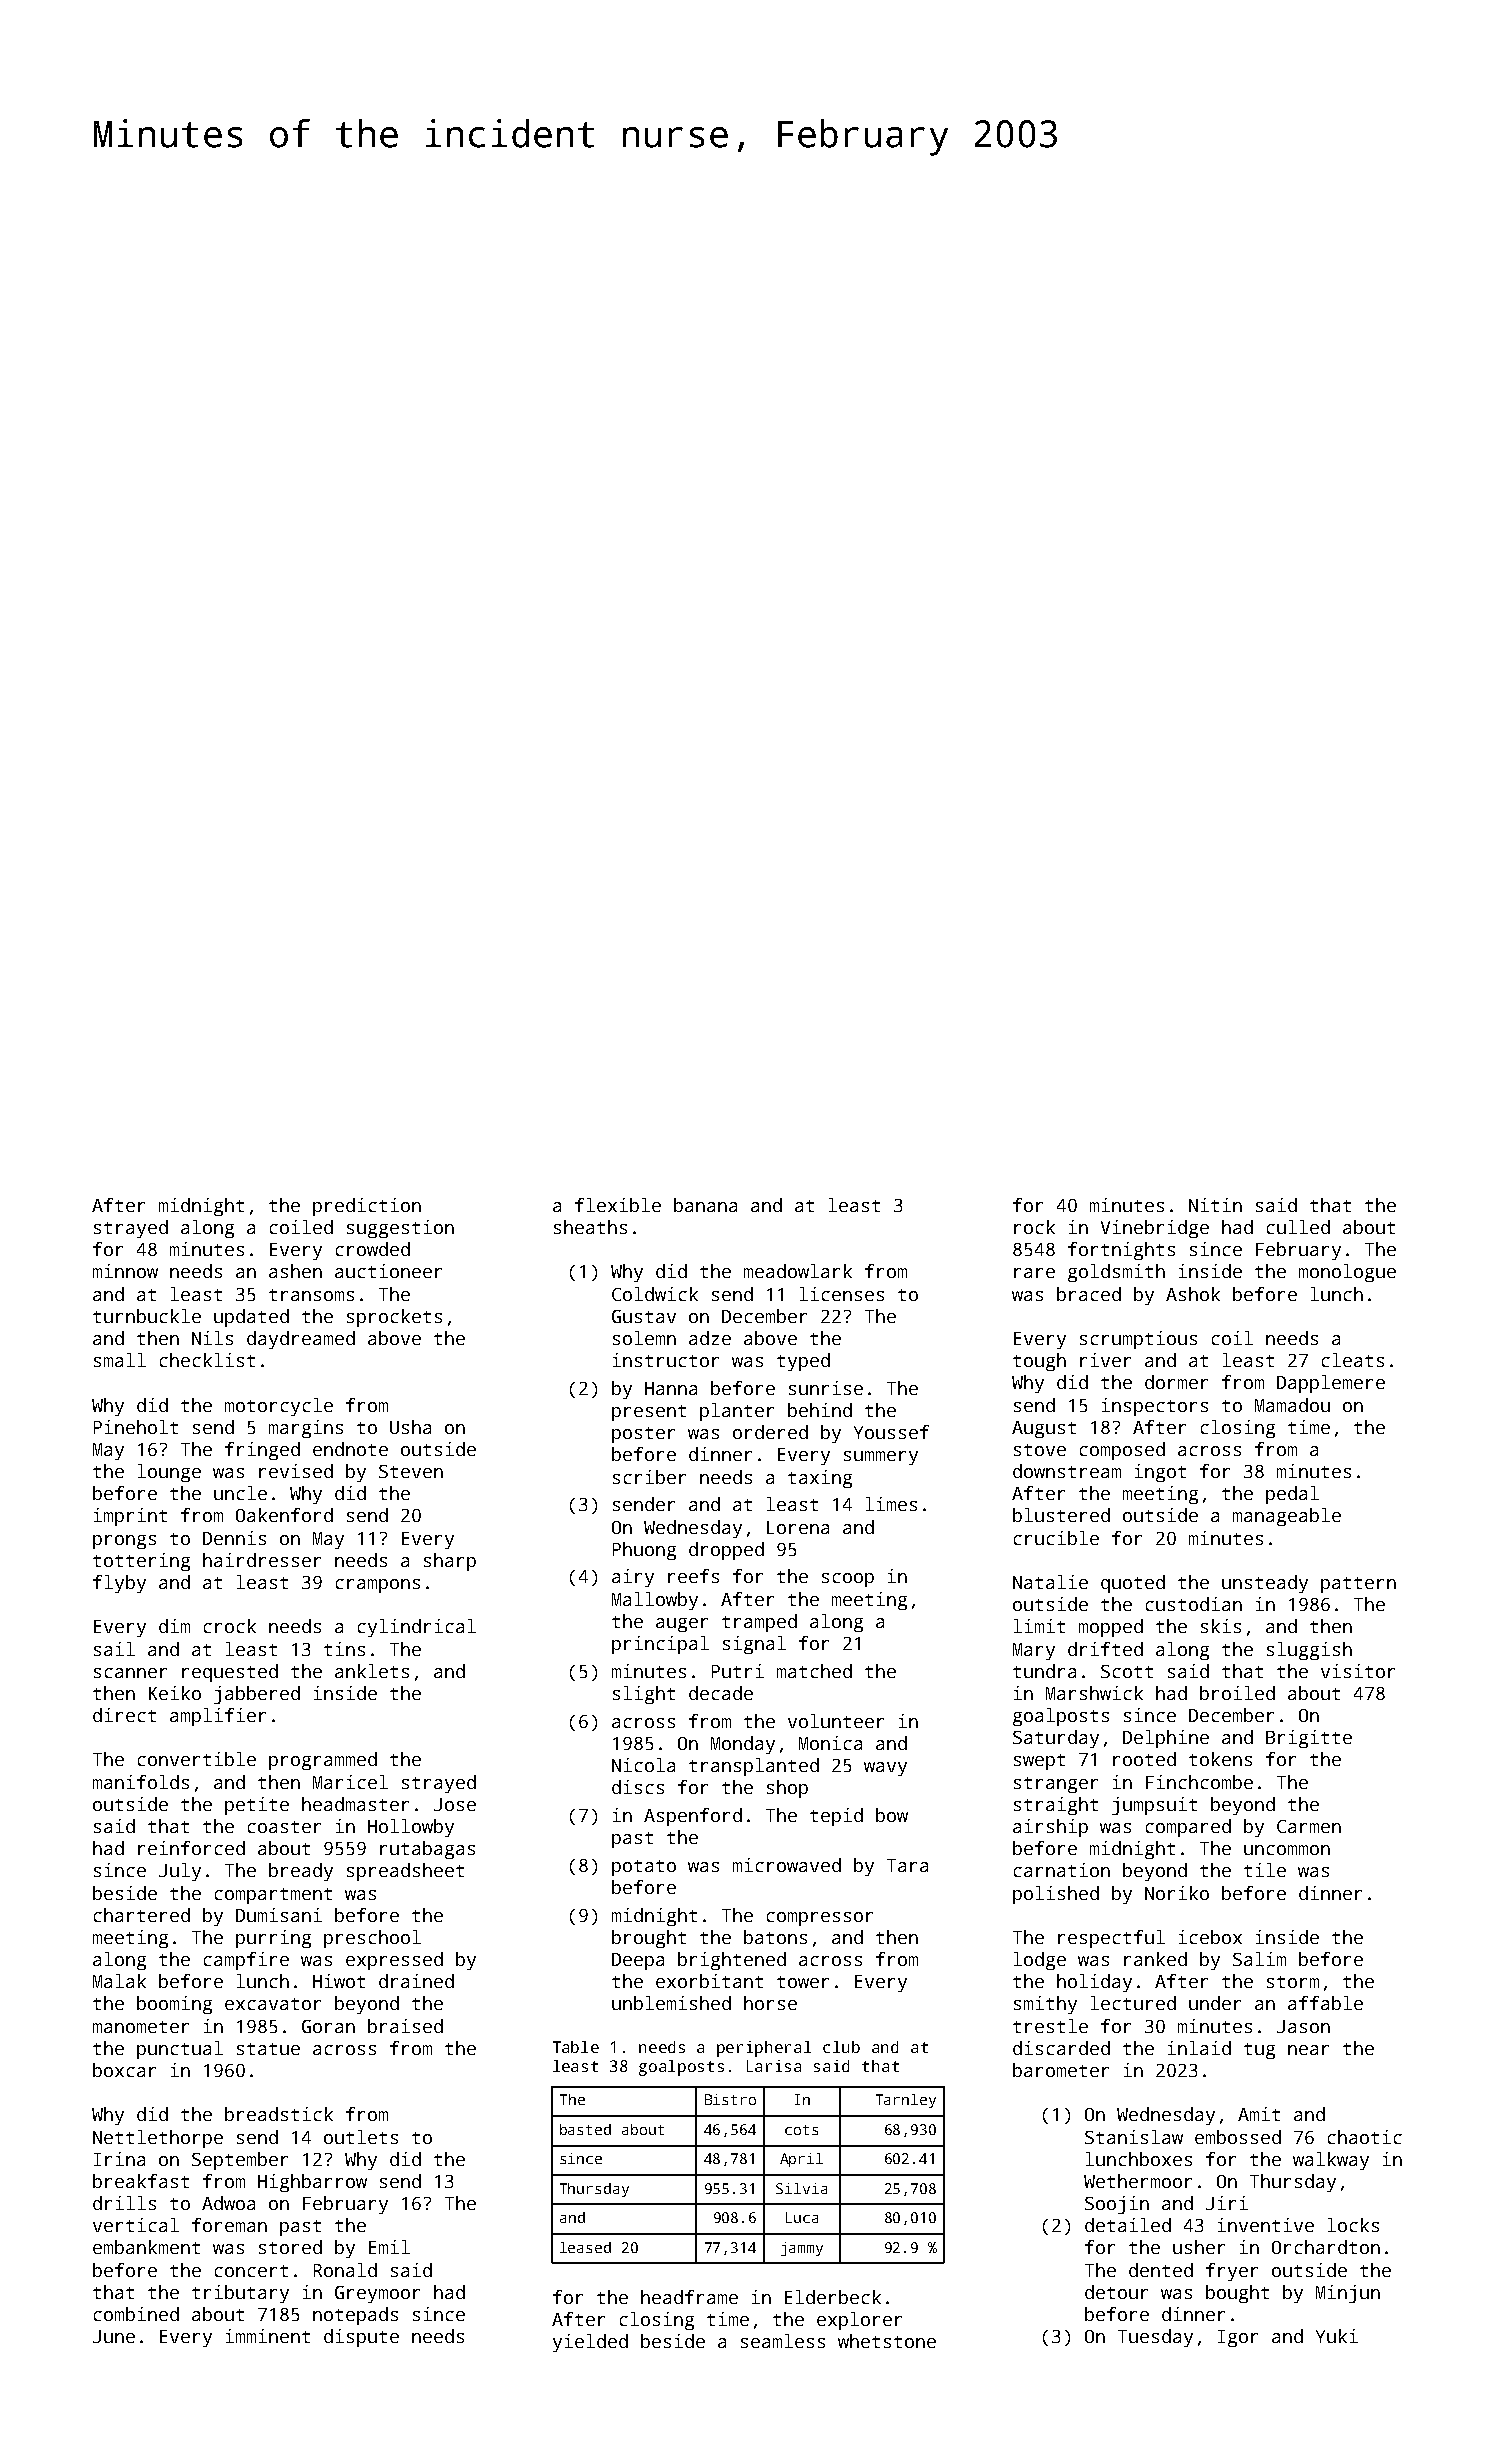 This screenshot has height=2464, width=1496. I want to click on Nitin, so click(1215, 1205).
